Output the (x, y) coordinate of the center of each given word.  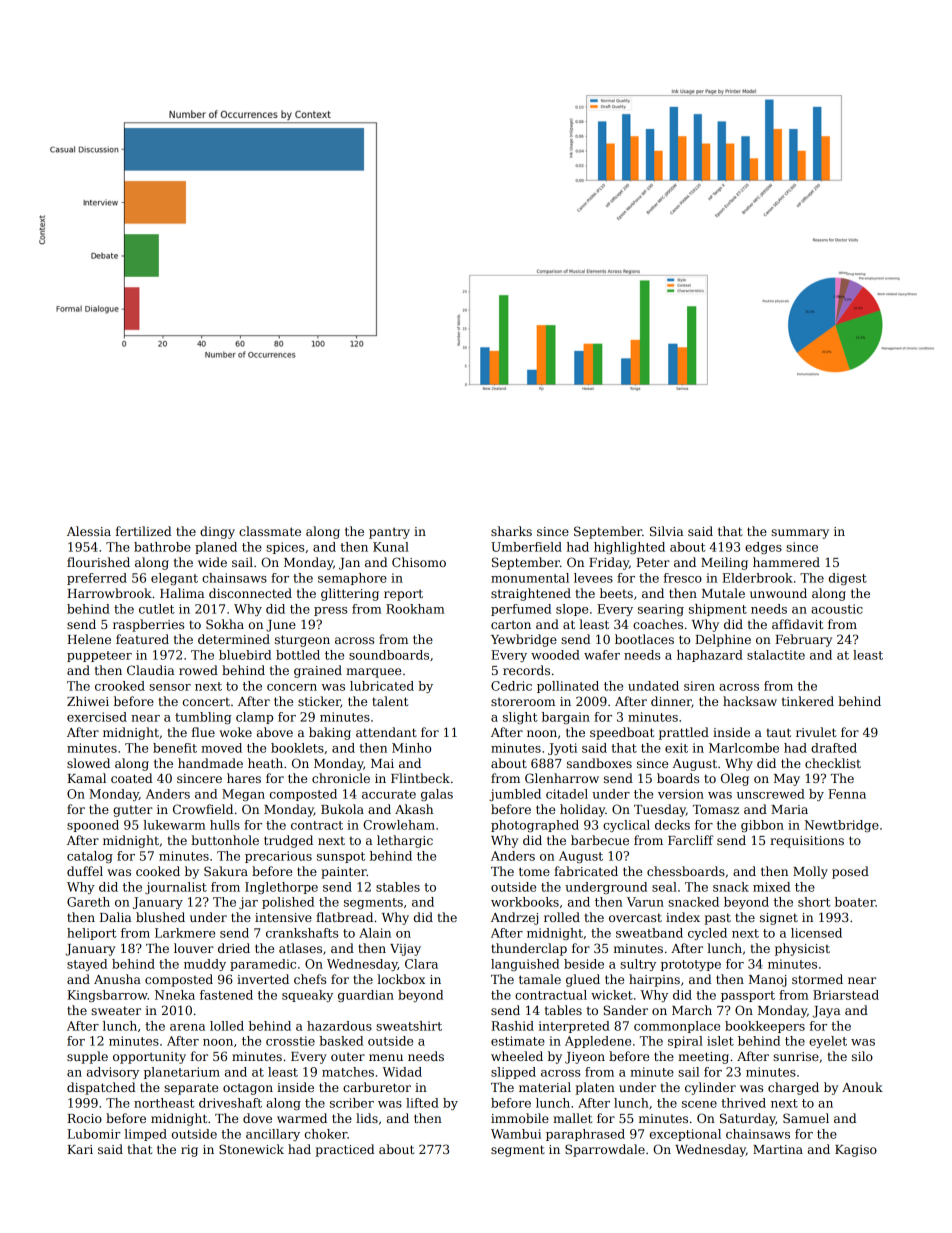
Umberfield (526, 547)
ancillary (273, 1135)
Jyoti (562, 749)
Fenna (847, 794)
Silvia (666, 531)
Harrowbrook (109, 593)
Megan (243, 795)
